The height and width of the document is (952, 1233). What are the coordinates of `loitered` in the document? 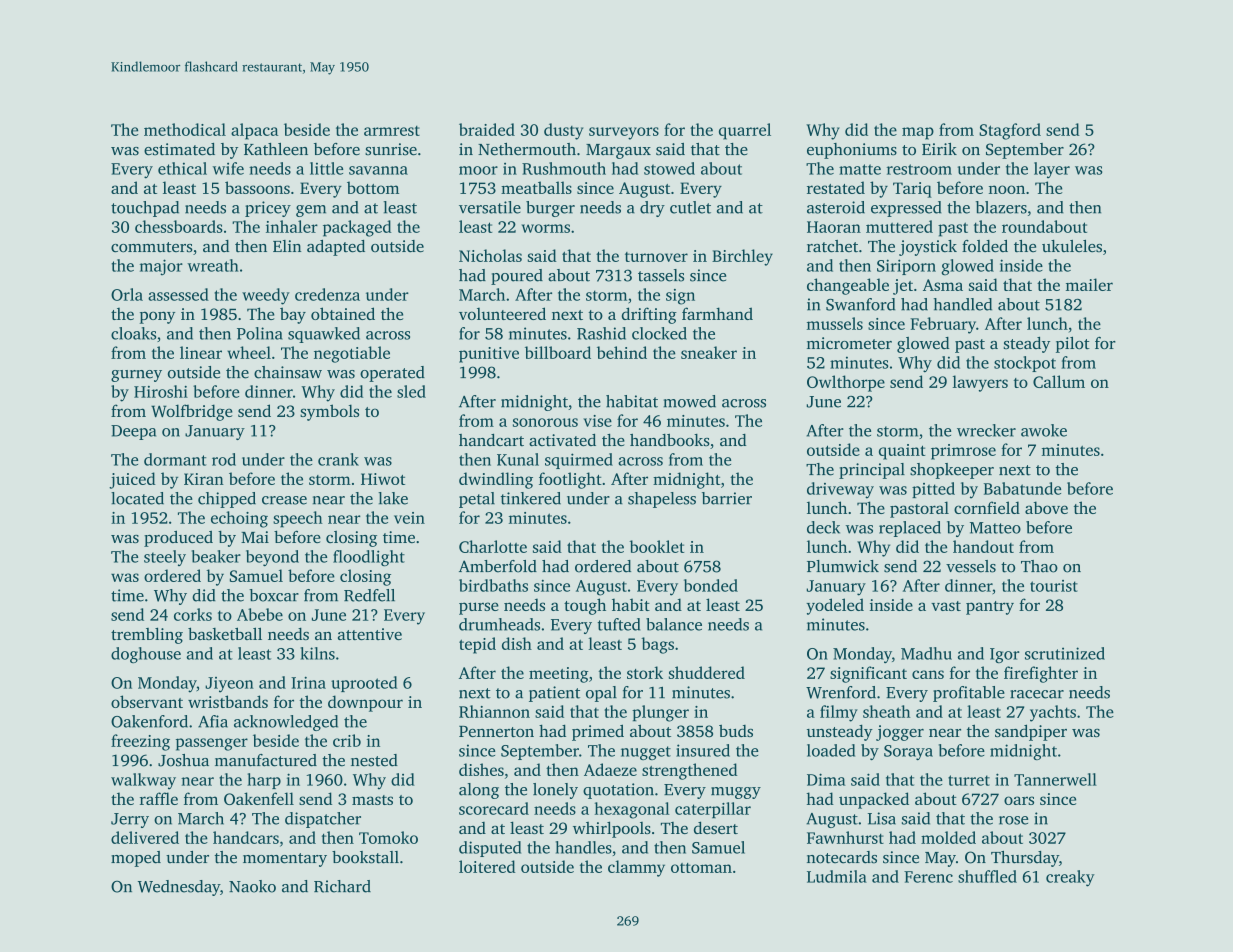 It's located at (487, 866).
